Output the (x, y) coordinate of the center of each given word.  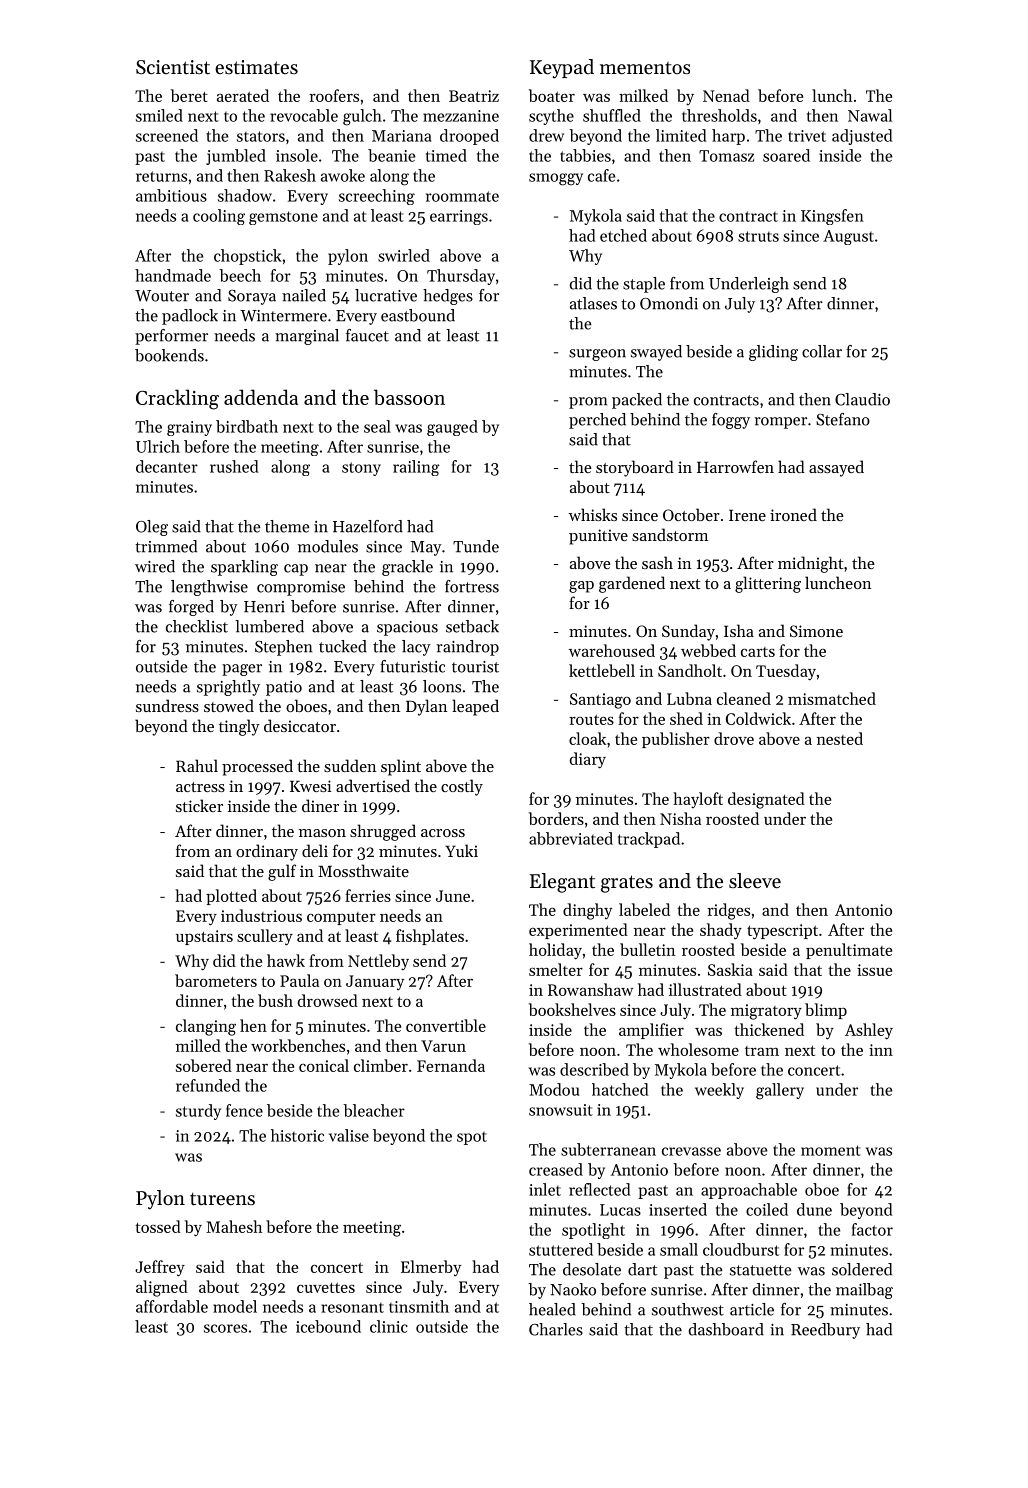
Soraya (252, 297)
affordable (172, 1306)
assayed (836, 468)
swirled (404, 255)
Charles (556, 1329)
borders (556, 818)
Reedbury (825, 1331)
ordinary (267, 852)
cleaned (744, 698)
